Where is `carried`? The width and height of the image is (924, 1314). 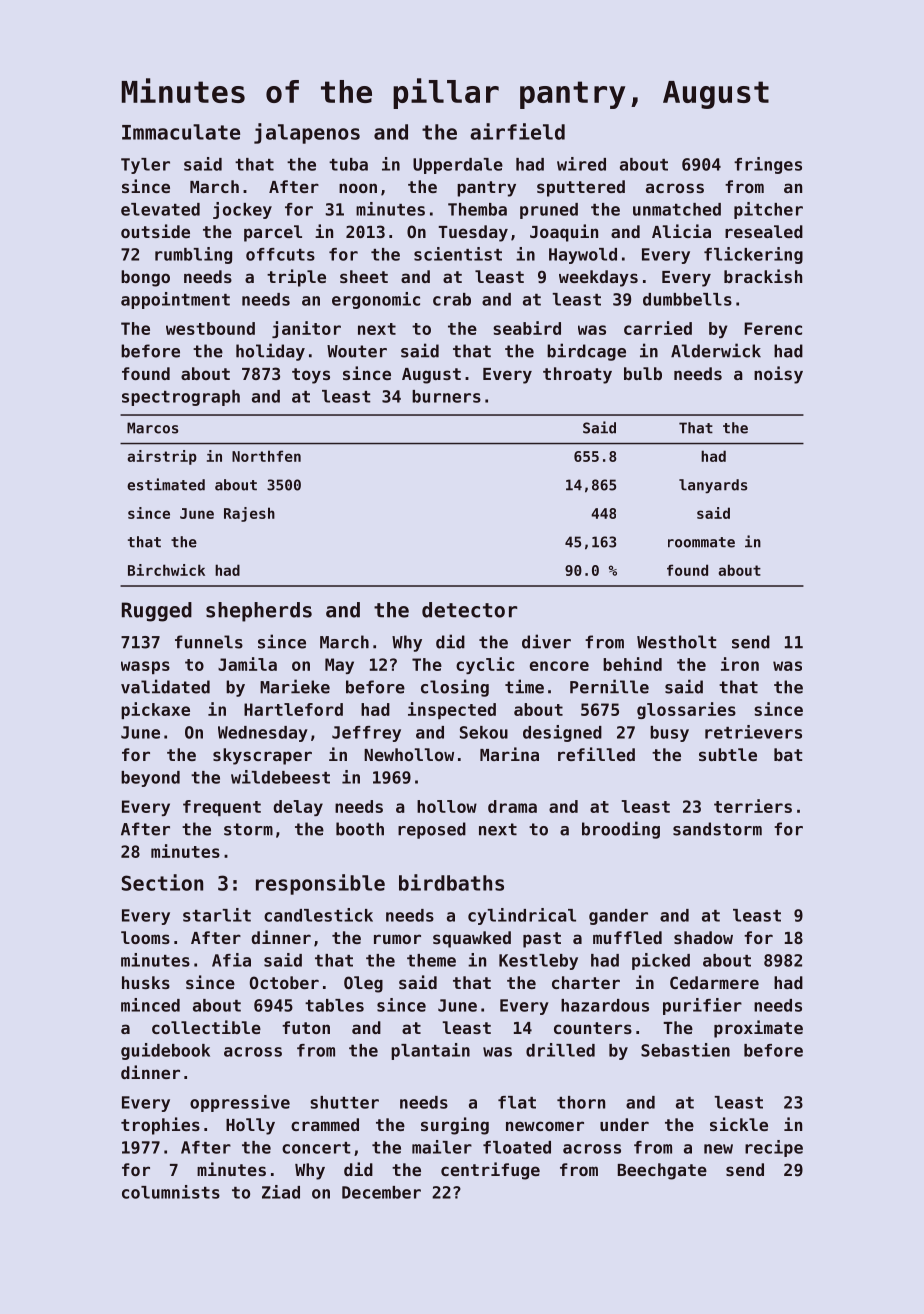
carried is located at coordinates (658, 328).
